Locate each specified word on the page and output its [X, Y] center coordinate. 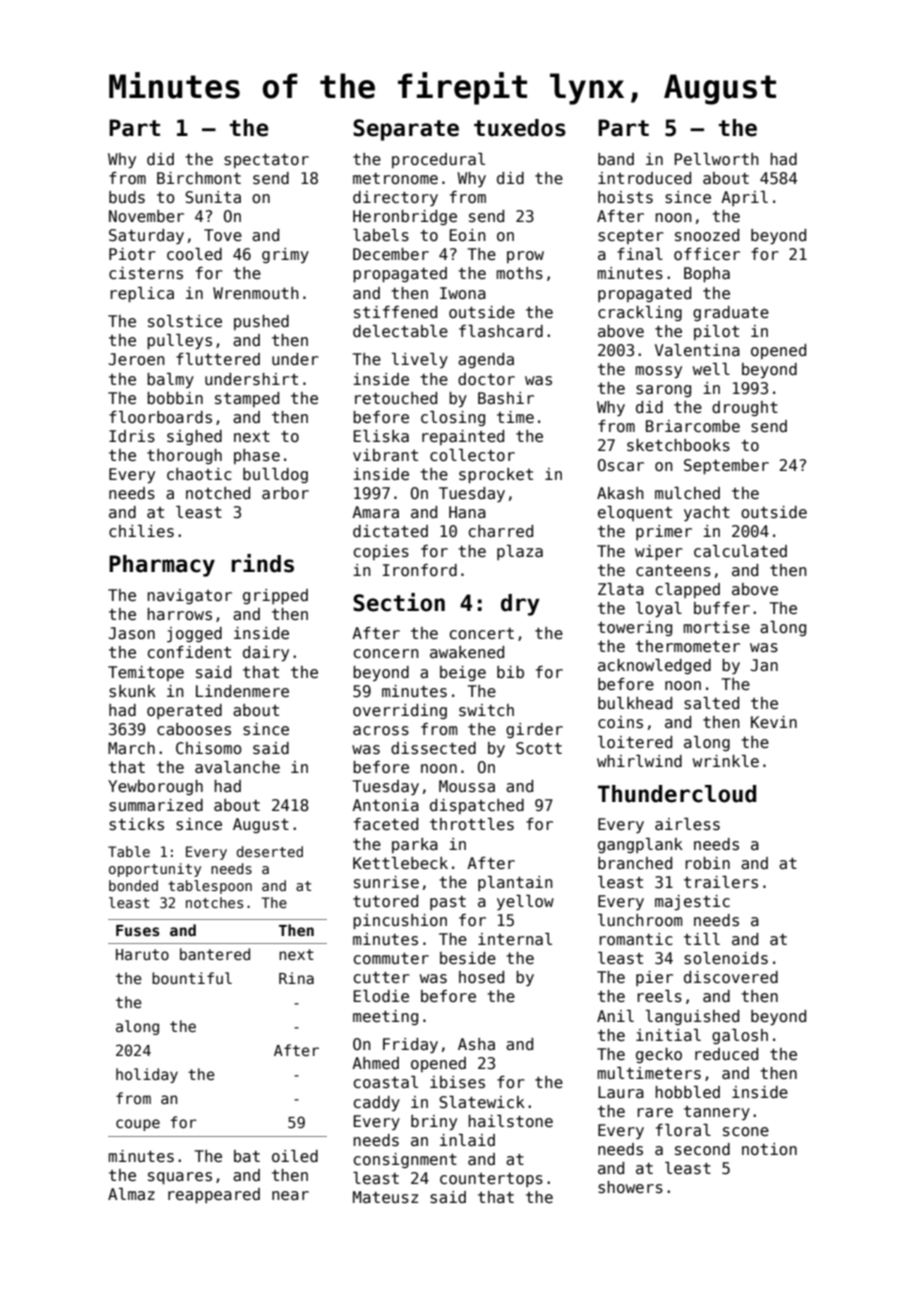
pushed [261, 322]
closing [453, 418]
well [711, 369]
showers [630, 1187]
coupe [138, 1125]
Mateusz [385, 1197]
